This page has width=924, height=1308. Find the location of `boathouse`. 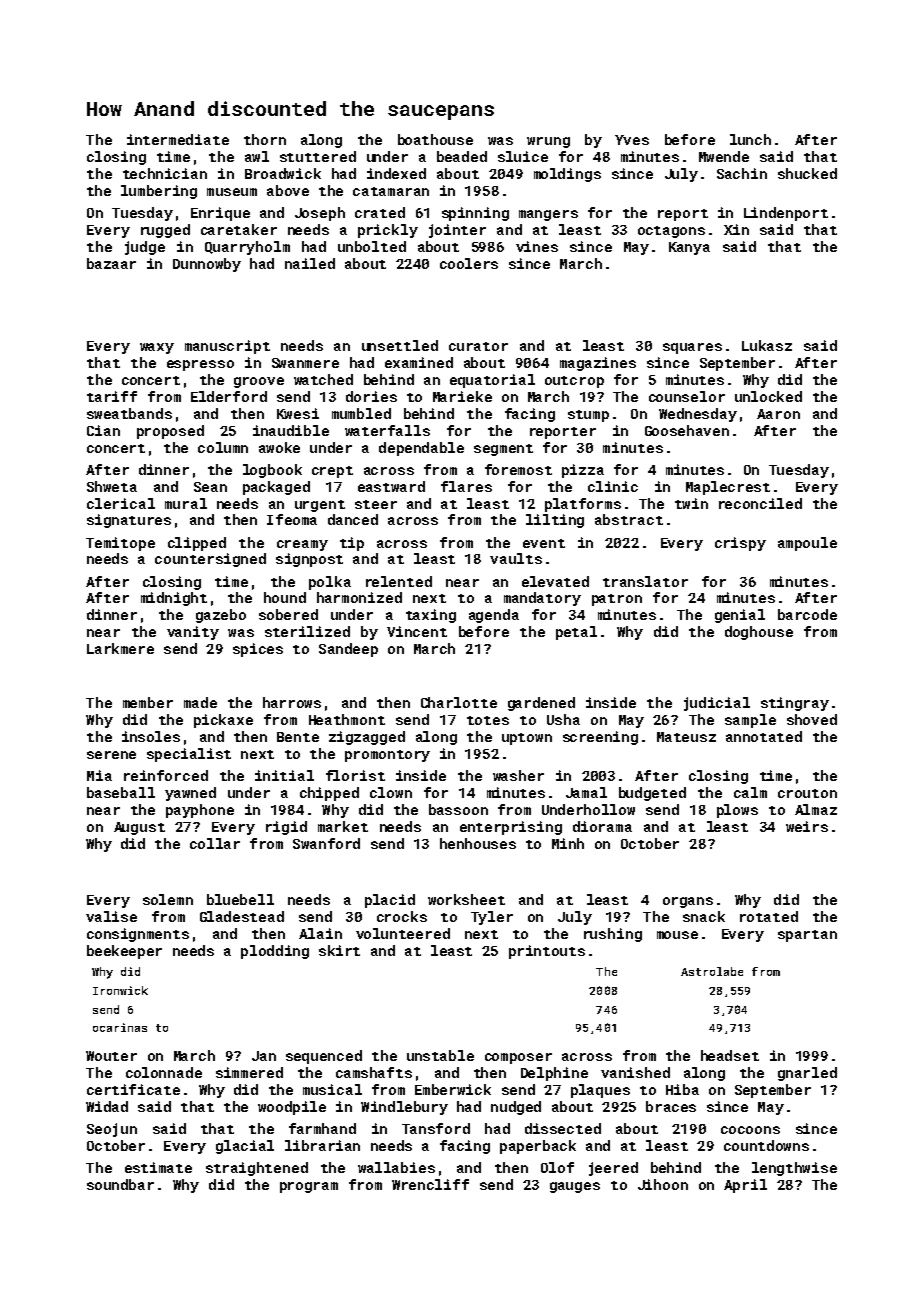

boathouse is located at coordinates (435, 139).
